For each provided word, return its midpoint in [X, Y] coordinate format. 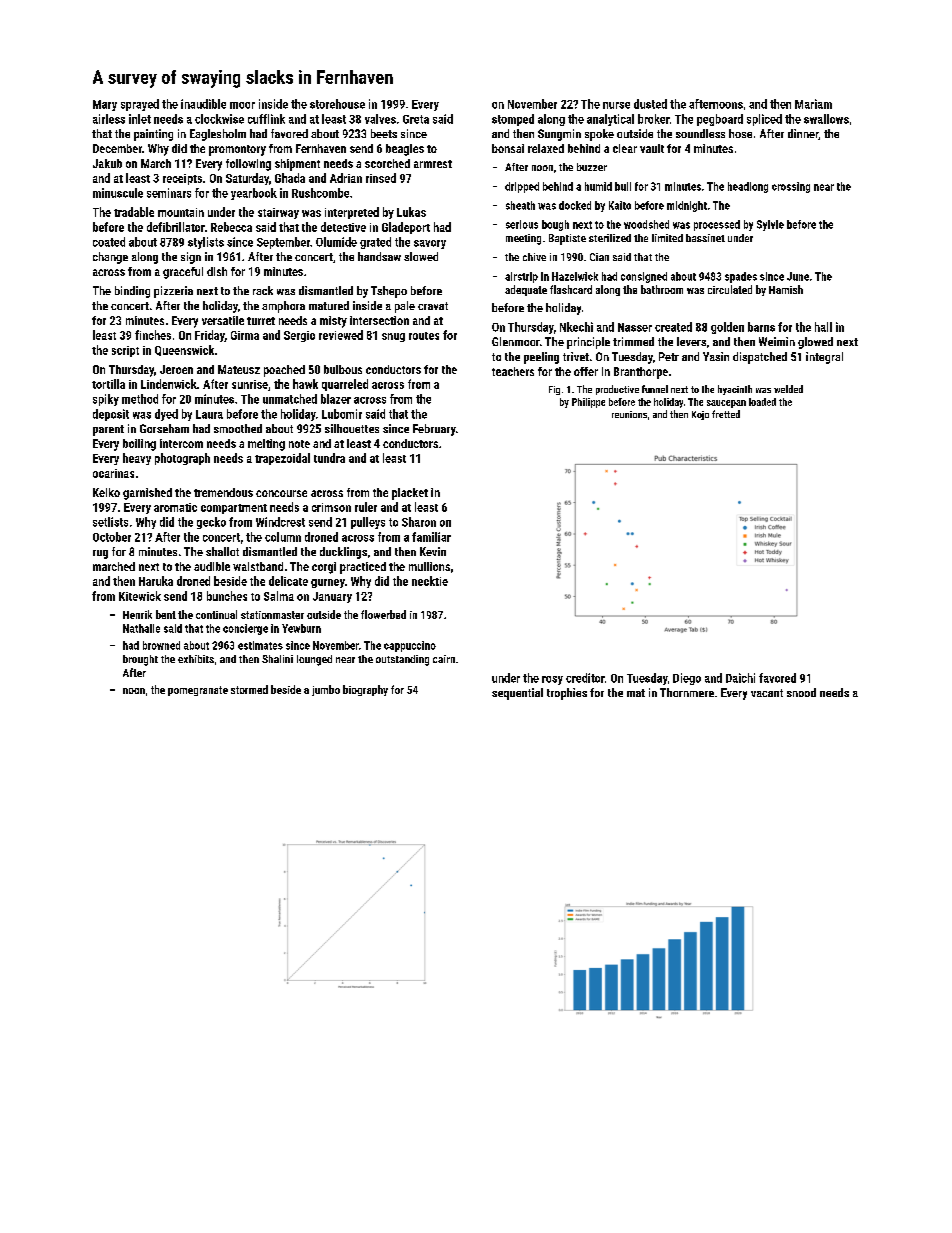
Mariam [813, 104]
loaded [762, 402]
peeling [541, 358]
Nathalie [141, 628]
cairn [444, 659]
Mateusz [239, 369]
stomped [513, 120]
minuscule [118, 193]
